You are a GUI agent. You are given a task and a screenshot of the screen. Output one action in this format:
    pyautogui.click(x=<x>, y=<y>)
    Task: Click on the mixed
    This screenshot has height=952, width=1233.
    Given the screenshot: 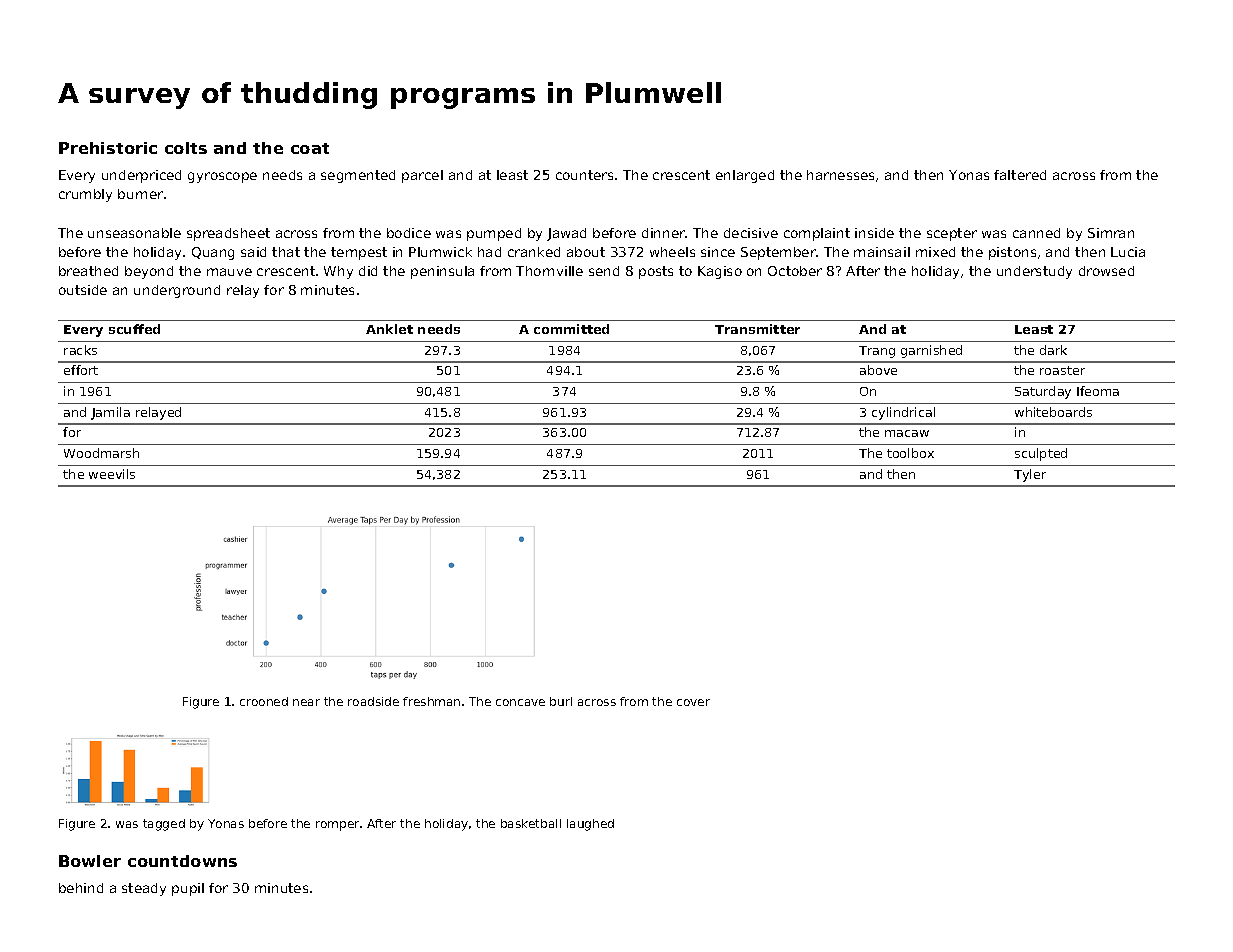 What is the action you would take?
    pyautogui.click(x=935, y=252)
